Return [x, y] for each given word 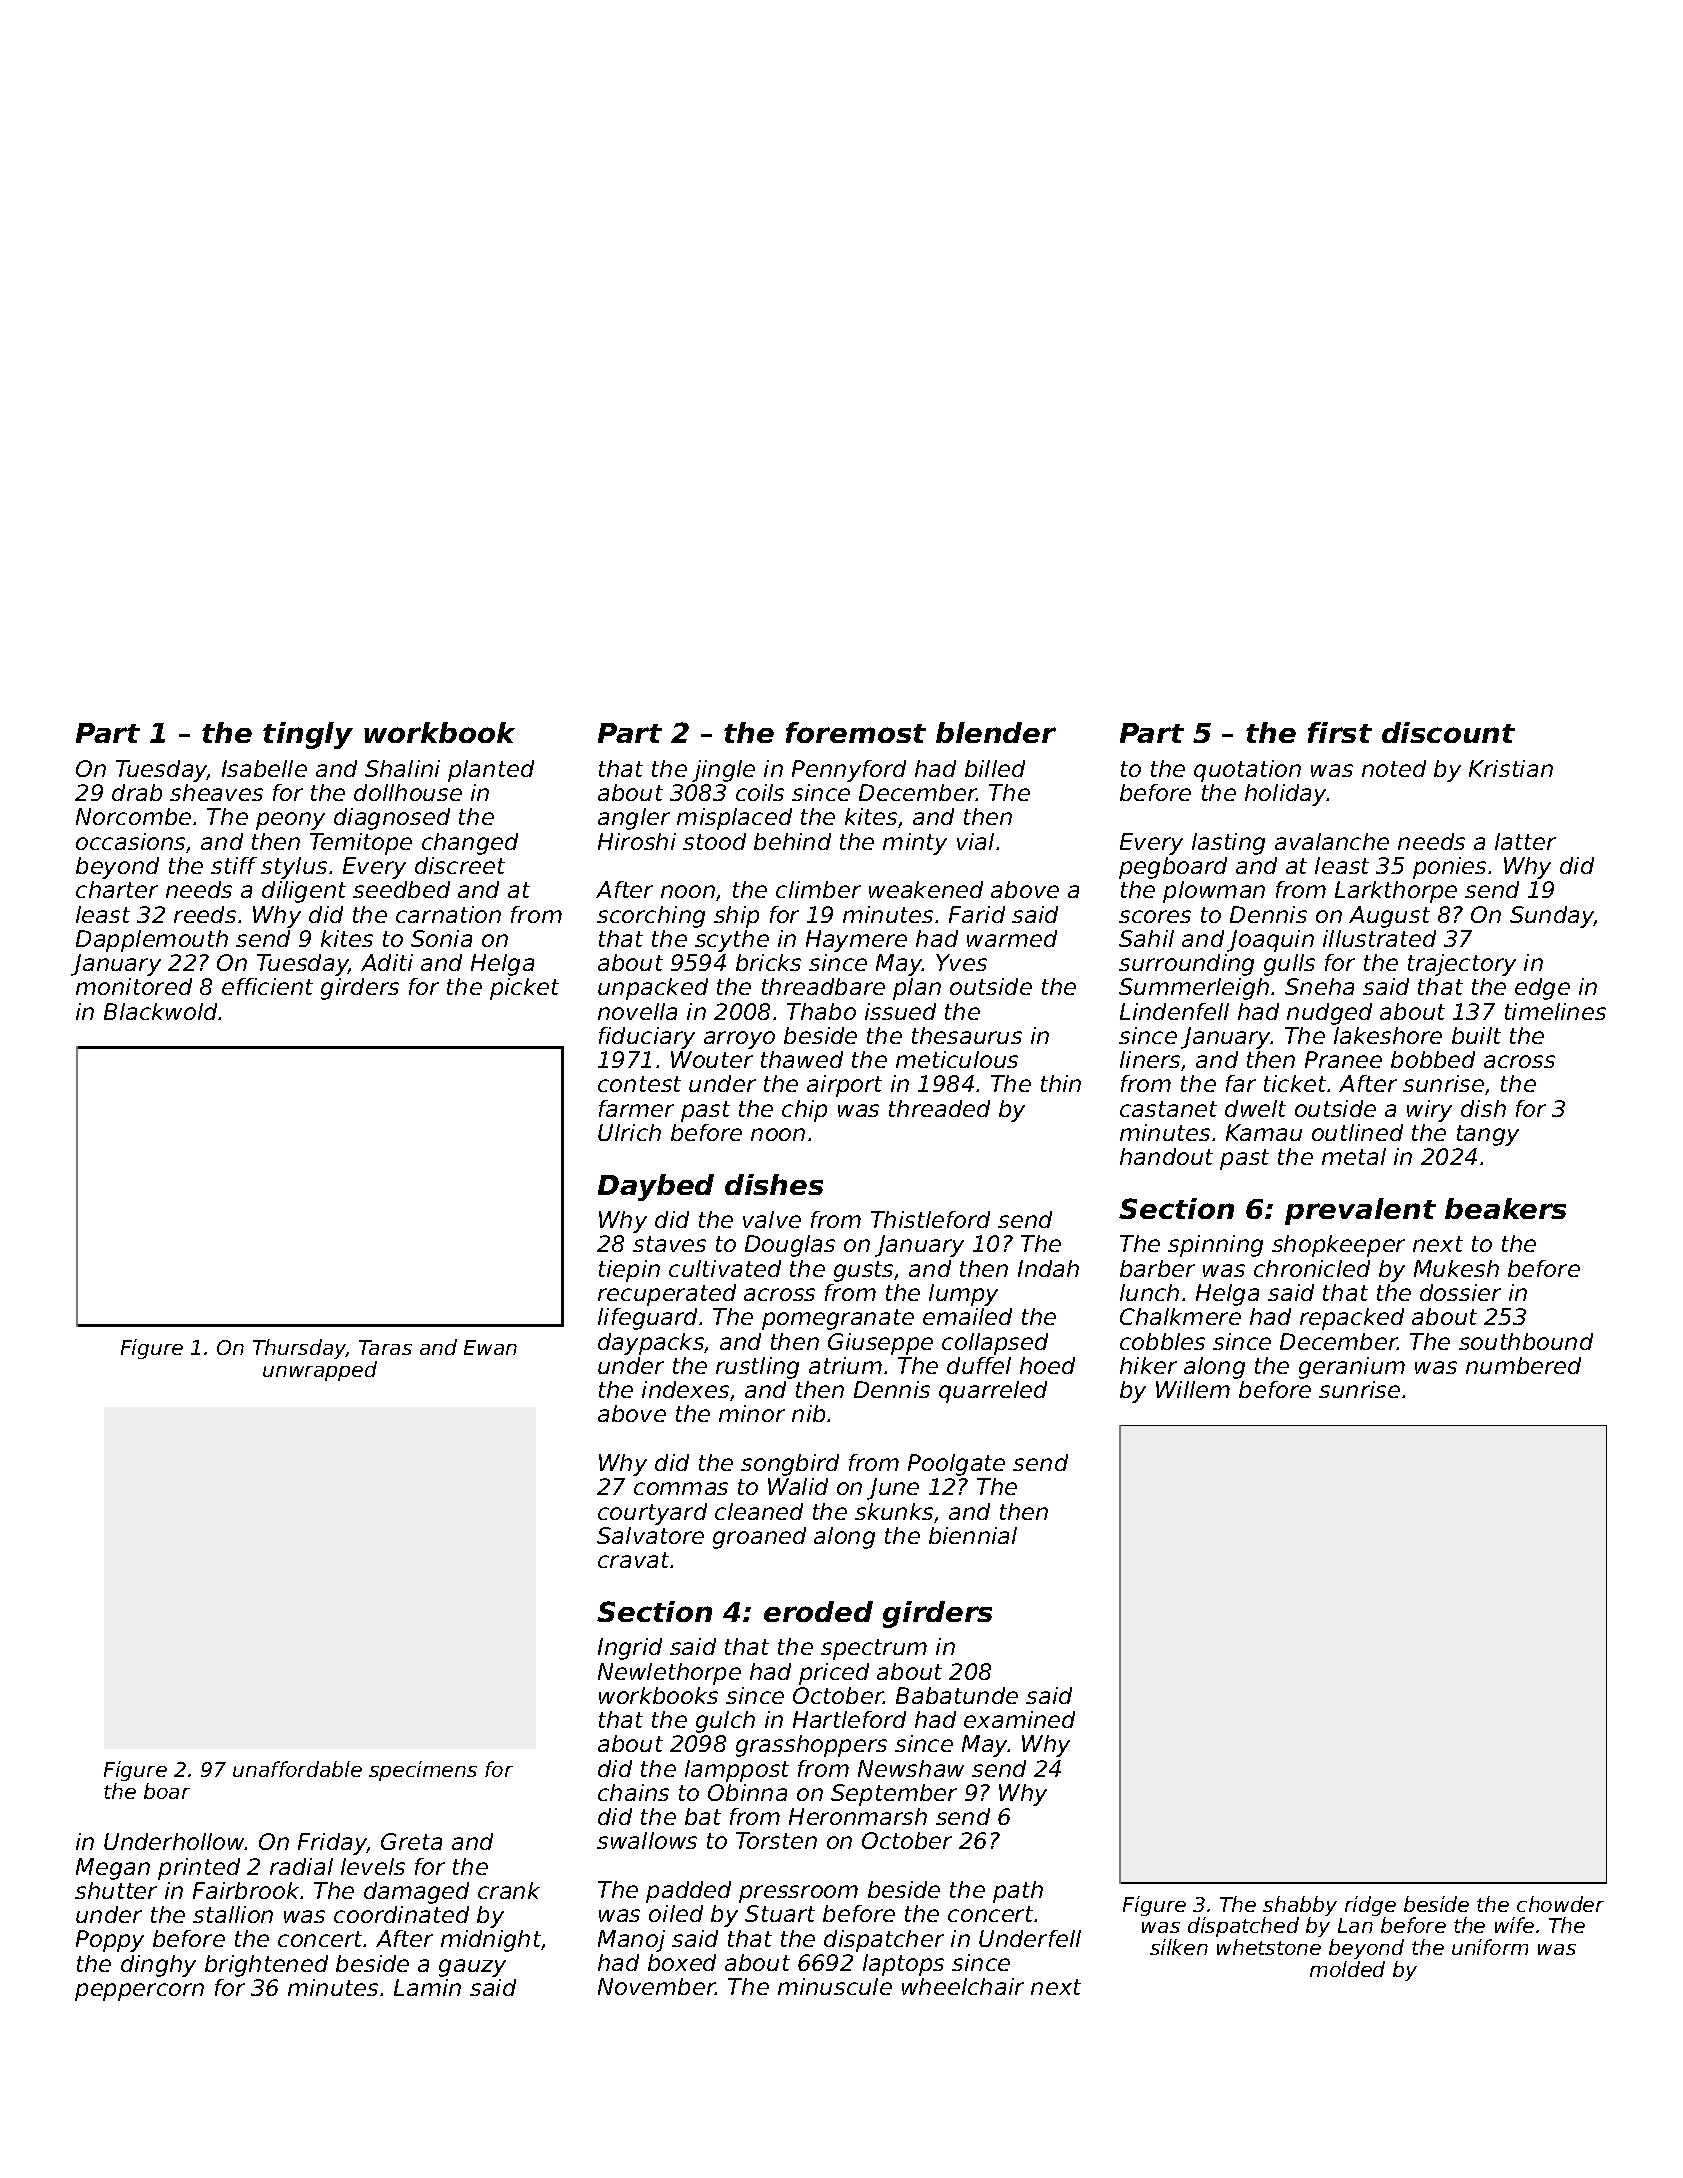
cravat [633, 1560]
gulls [1289, 965]
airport [844, 1086]
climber [818, 889]
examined [1019, 1719]
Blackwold [161, 1011]
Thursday [299, 1349]
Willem [1193, 1389]
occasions [130, 841]
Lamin [427, 1987]
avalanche [1332, 841]
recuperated [667, 1295]
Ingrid [630, 1649]
